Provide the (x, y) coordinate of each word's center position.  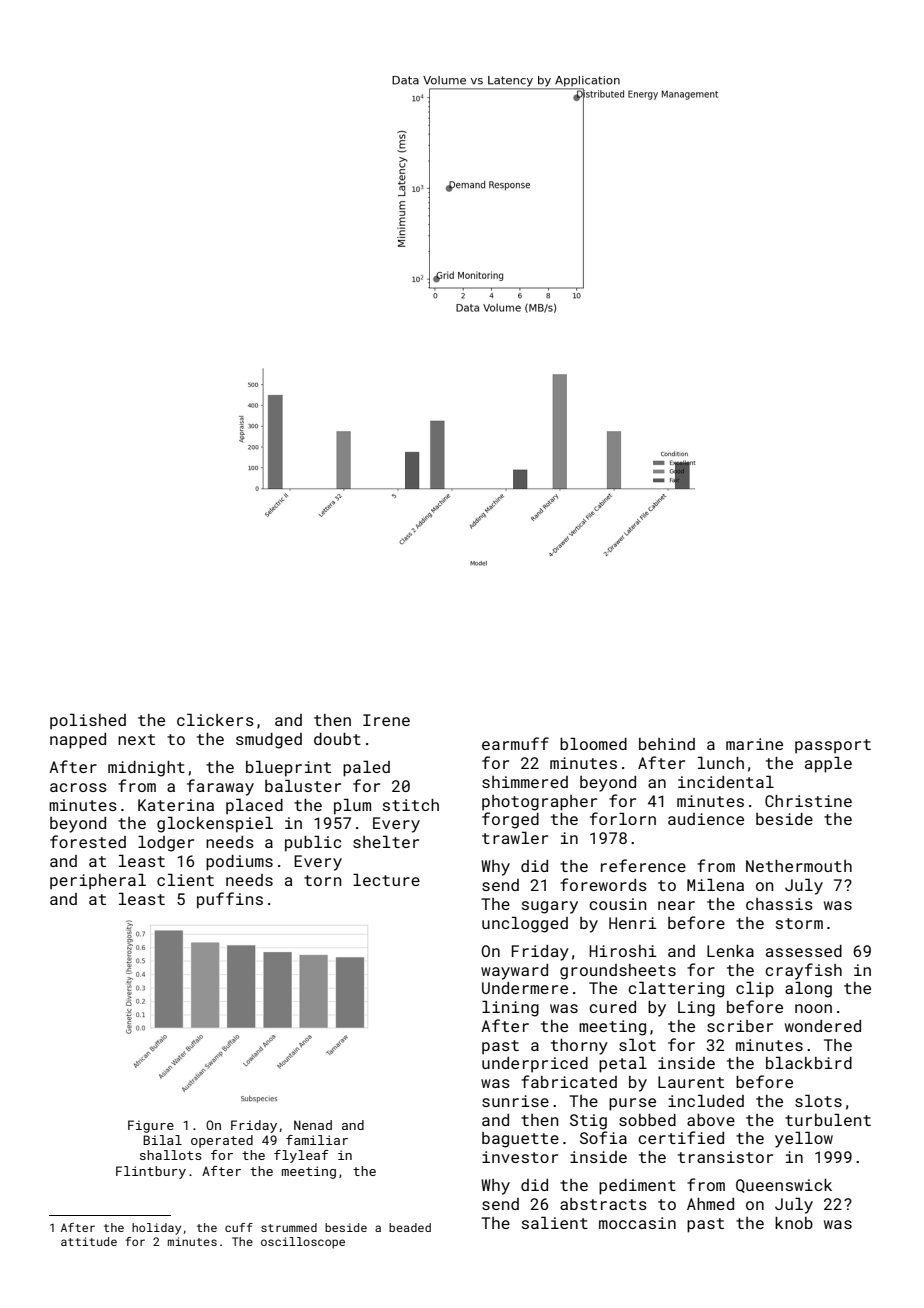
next (136, 739)
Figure (151, 1126)
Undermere (525, 988)
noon (813, 1008)
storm (799, 923)
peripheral (98, 881)
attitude (89, 1241)
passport (833, 746)
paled (366, 768)
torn (322, 880)
